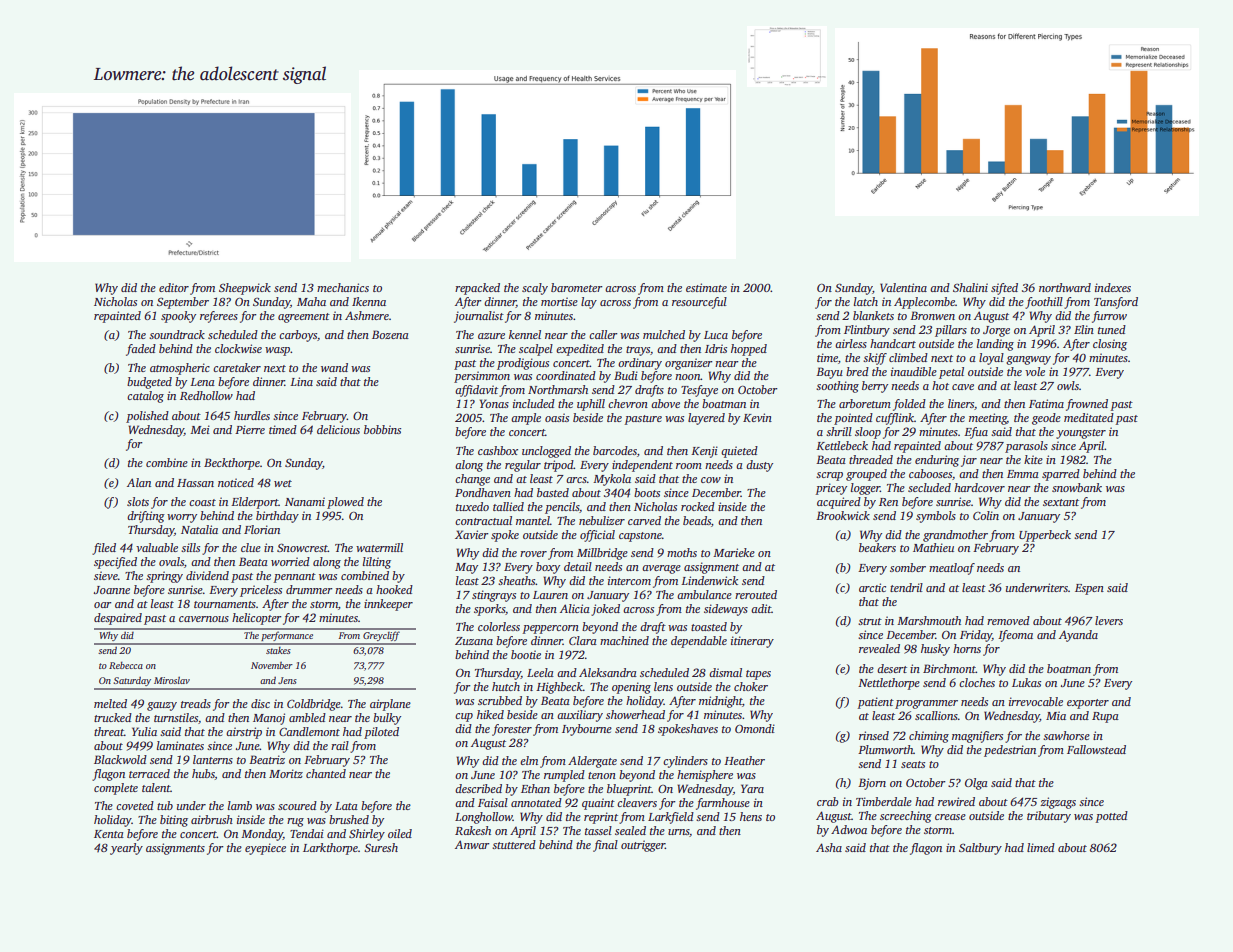 Image resolution: width=1233 pixels, height=952 pixels. I want to click on indexes, so click(1113, 287).
